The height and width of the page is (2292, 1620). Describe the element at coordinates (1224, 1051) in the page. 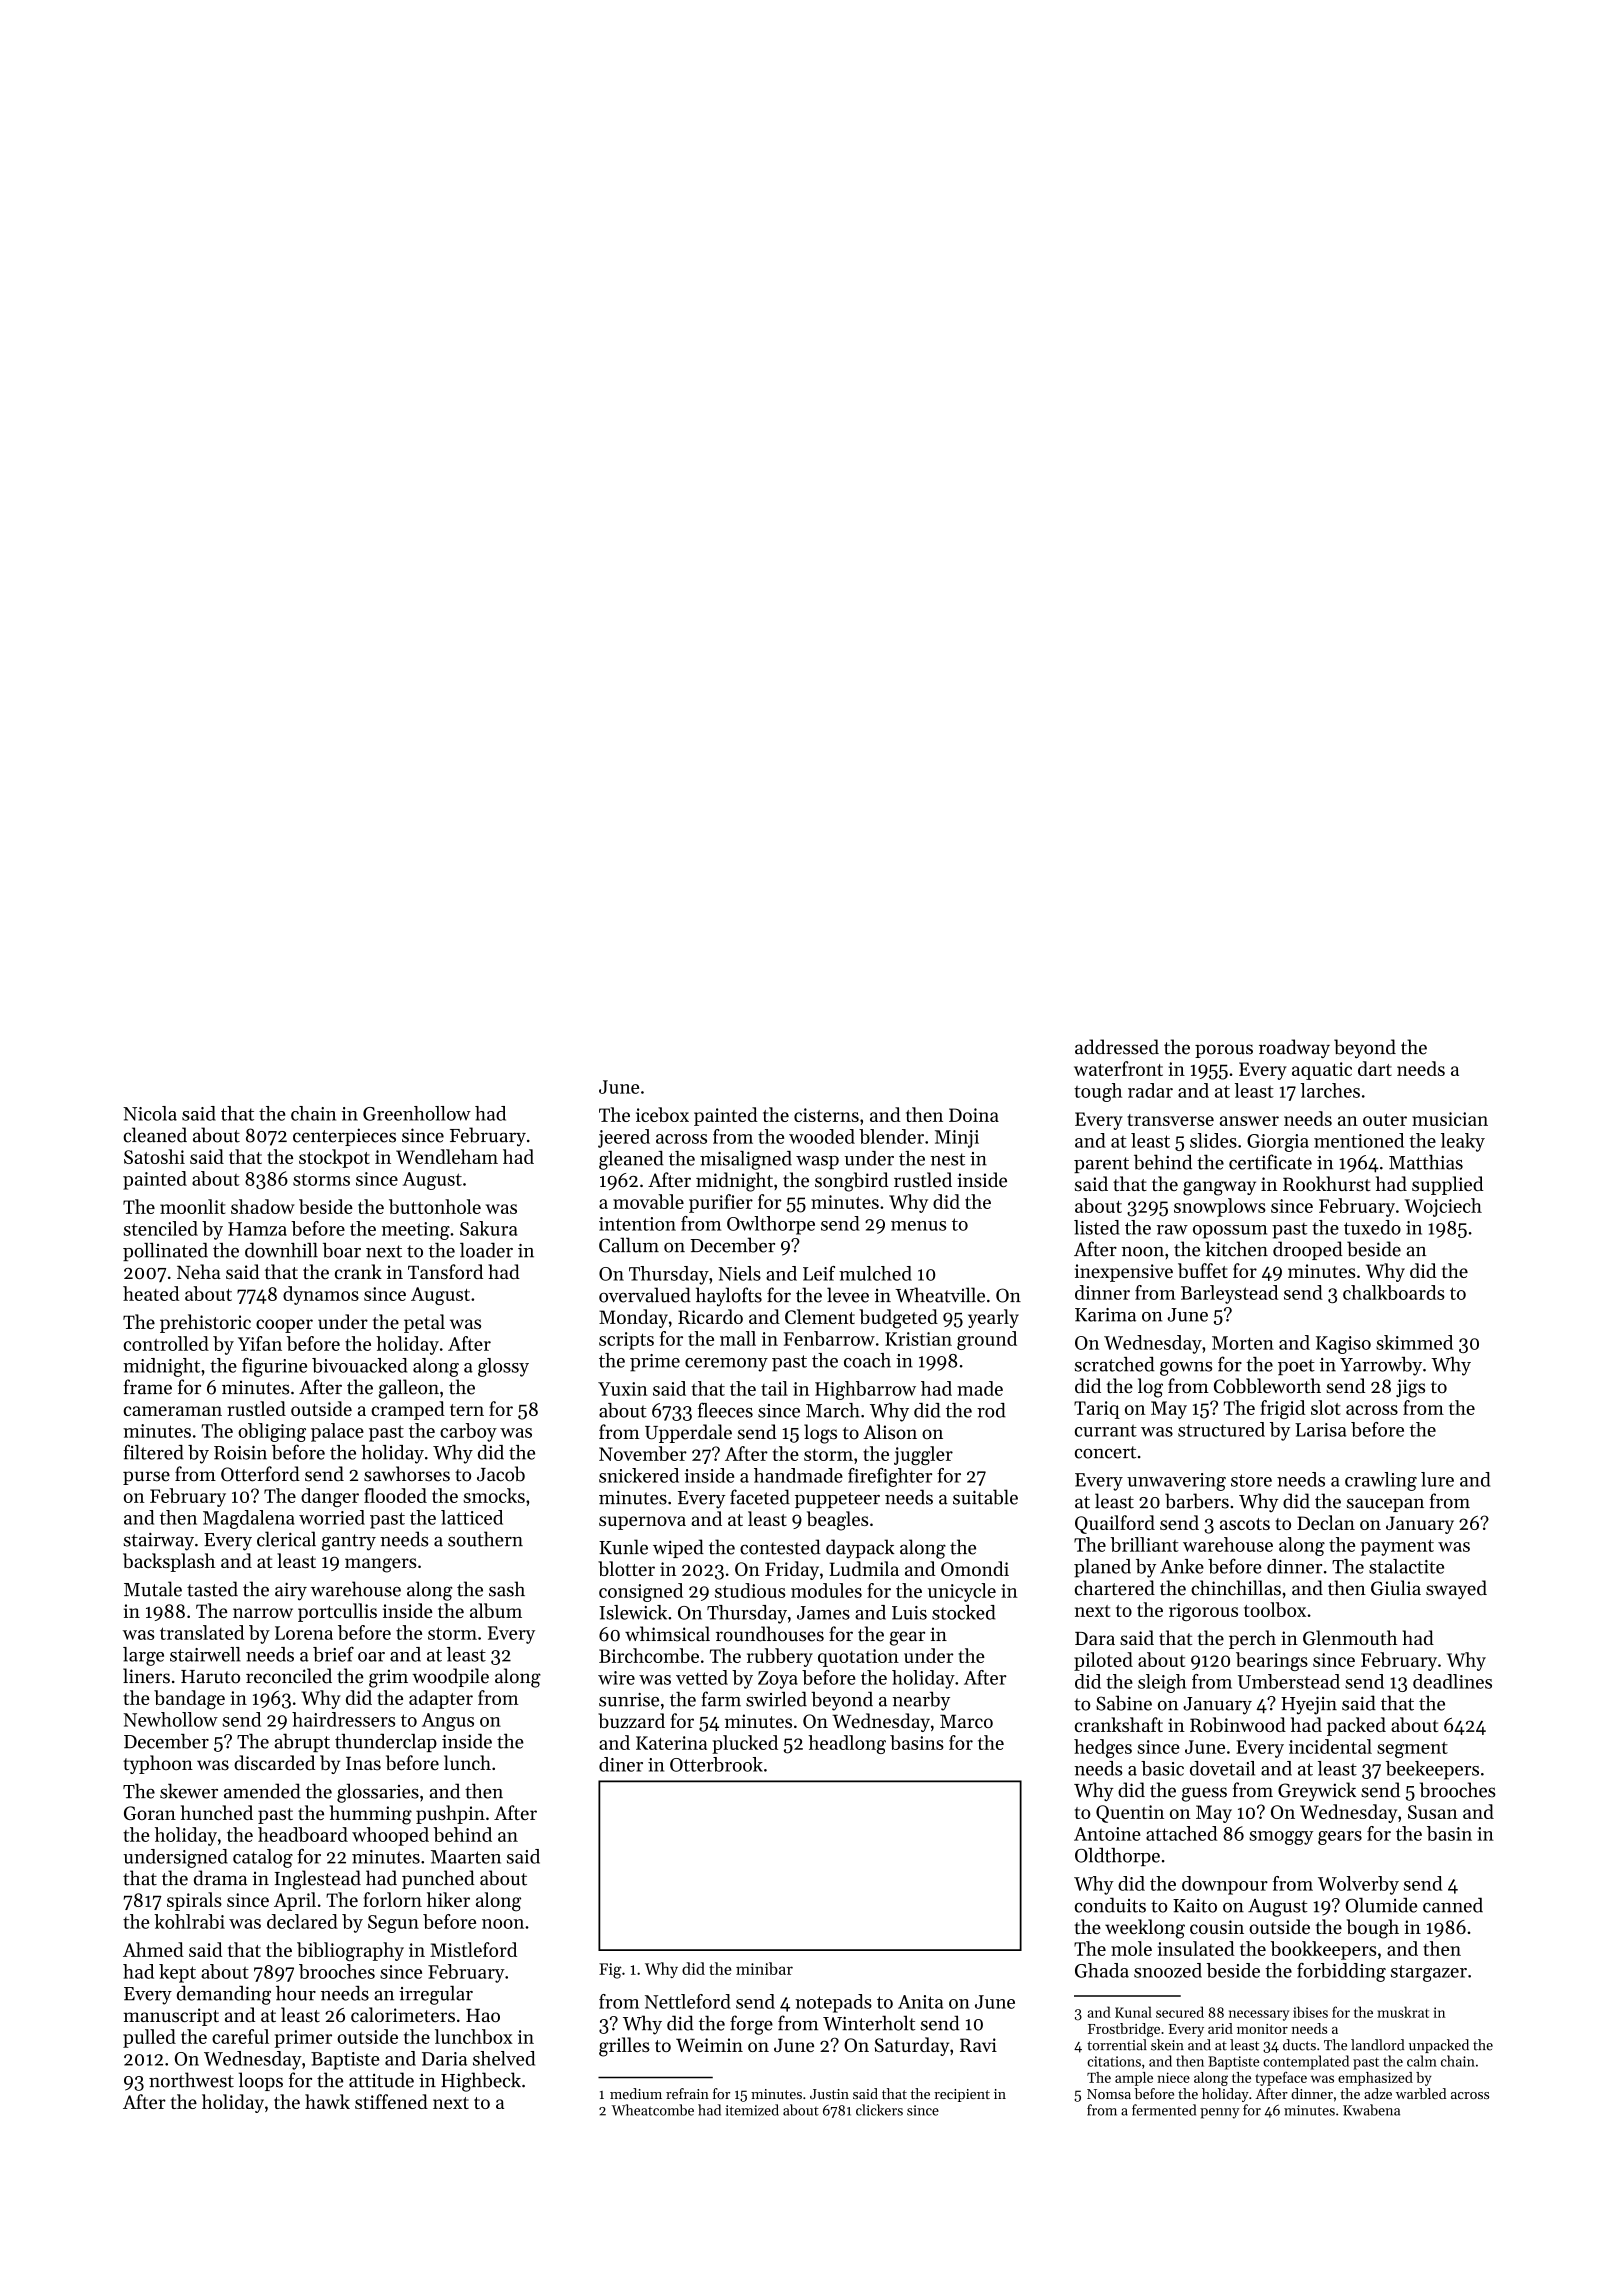

I see `porous` at that location.
